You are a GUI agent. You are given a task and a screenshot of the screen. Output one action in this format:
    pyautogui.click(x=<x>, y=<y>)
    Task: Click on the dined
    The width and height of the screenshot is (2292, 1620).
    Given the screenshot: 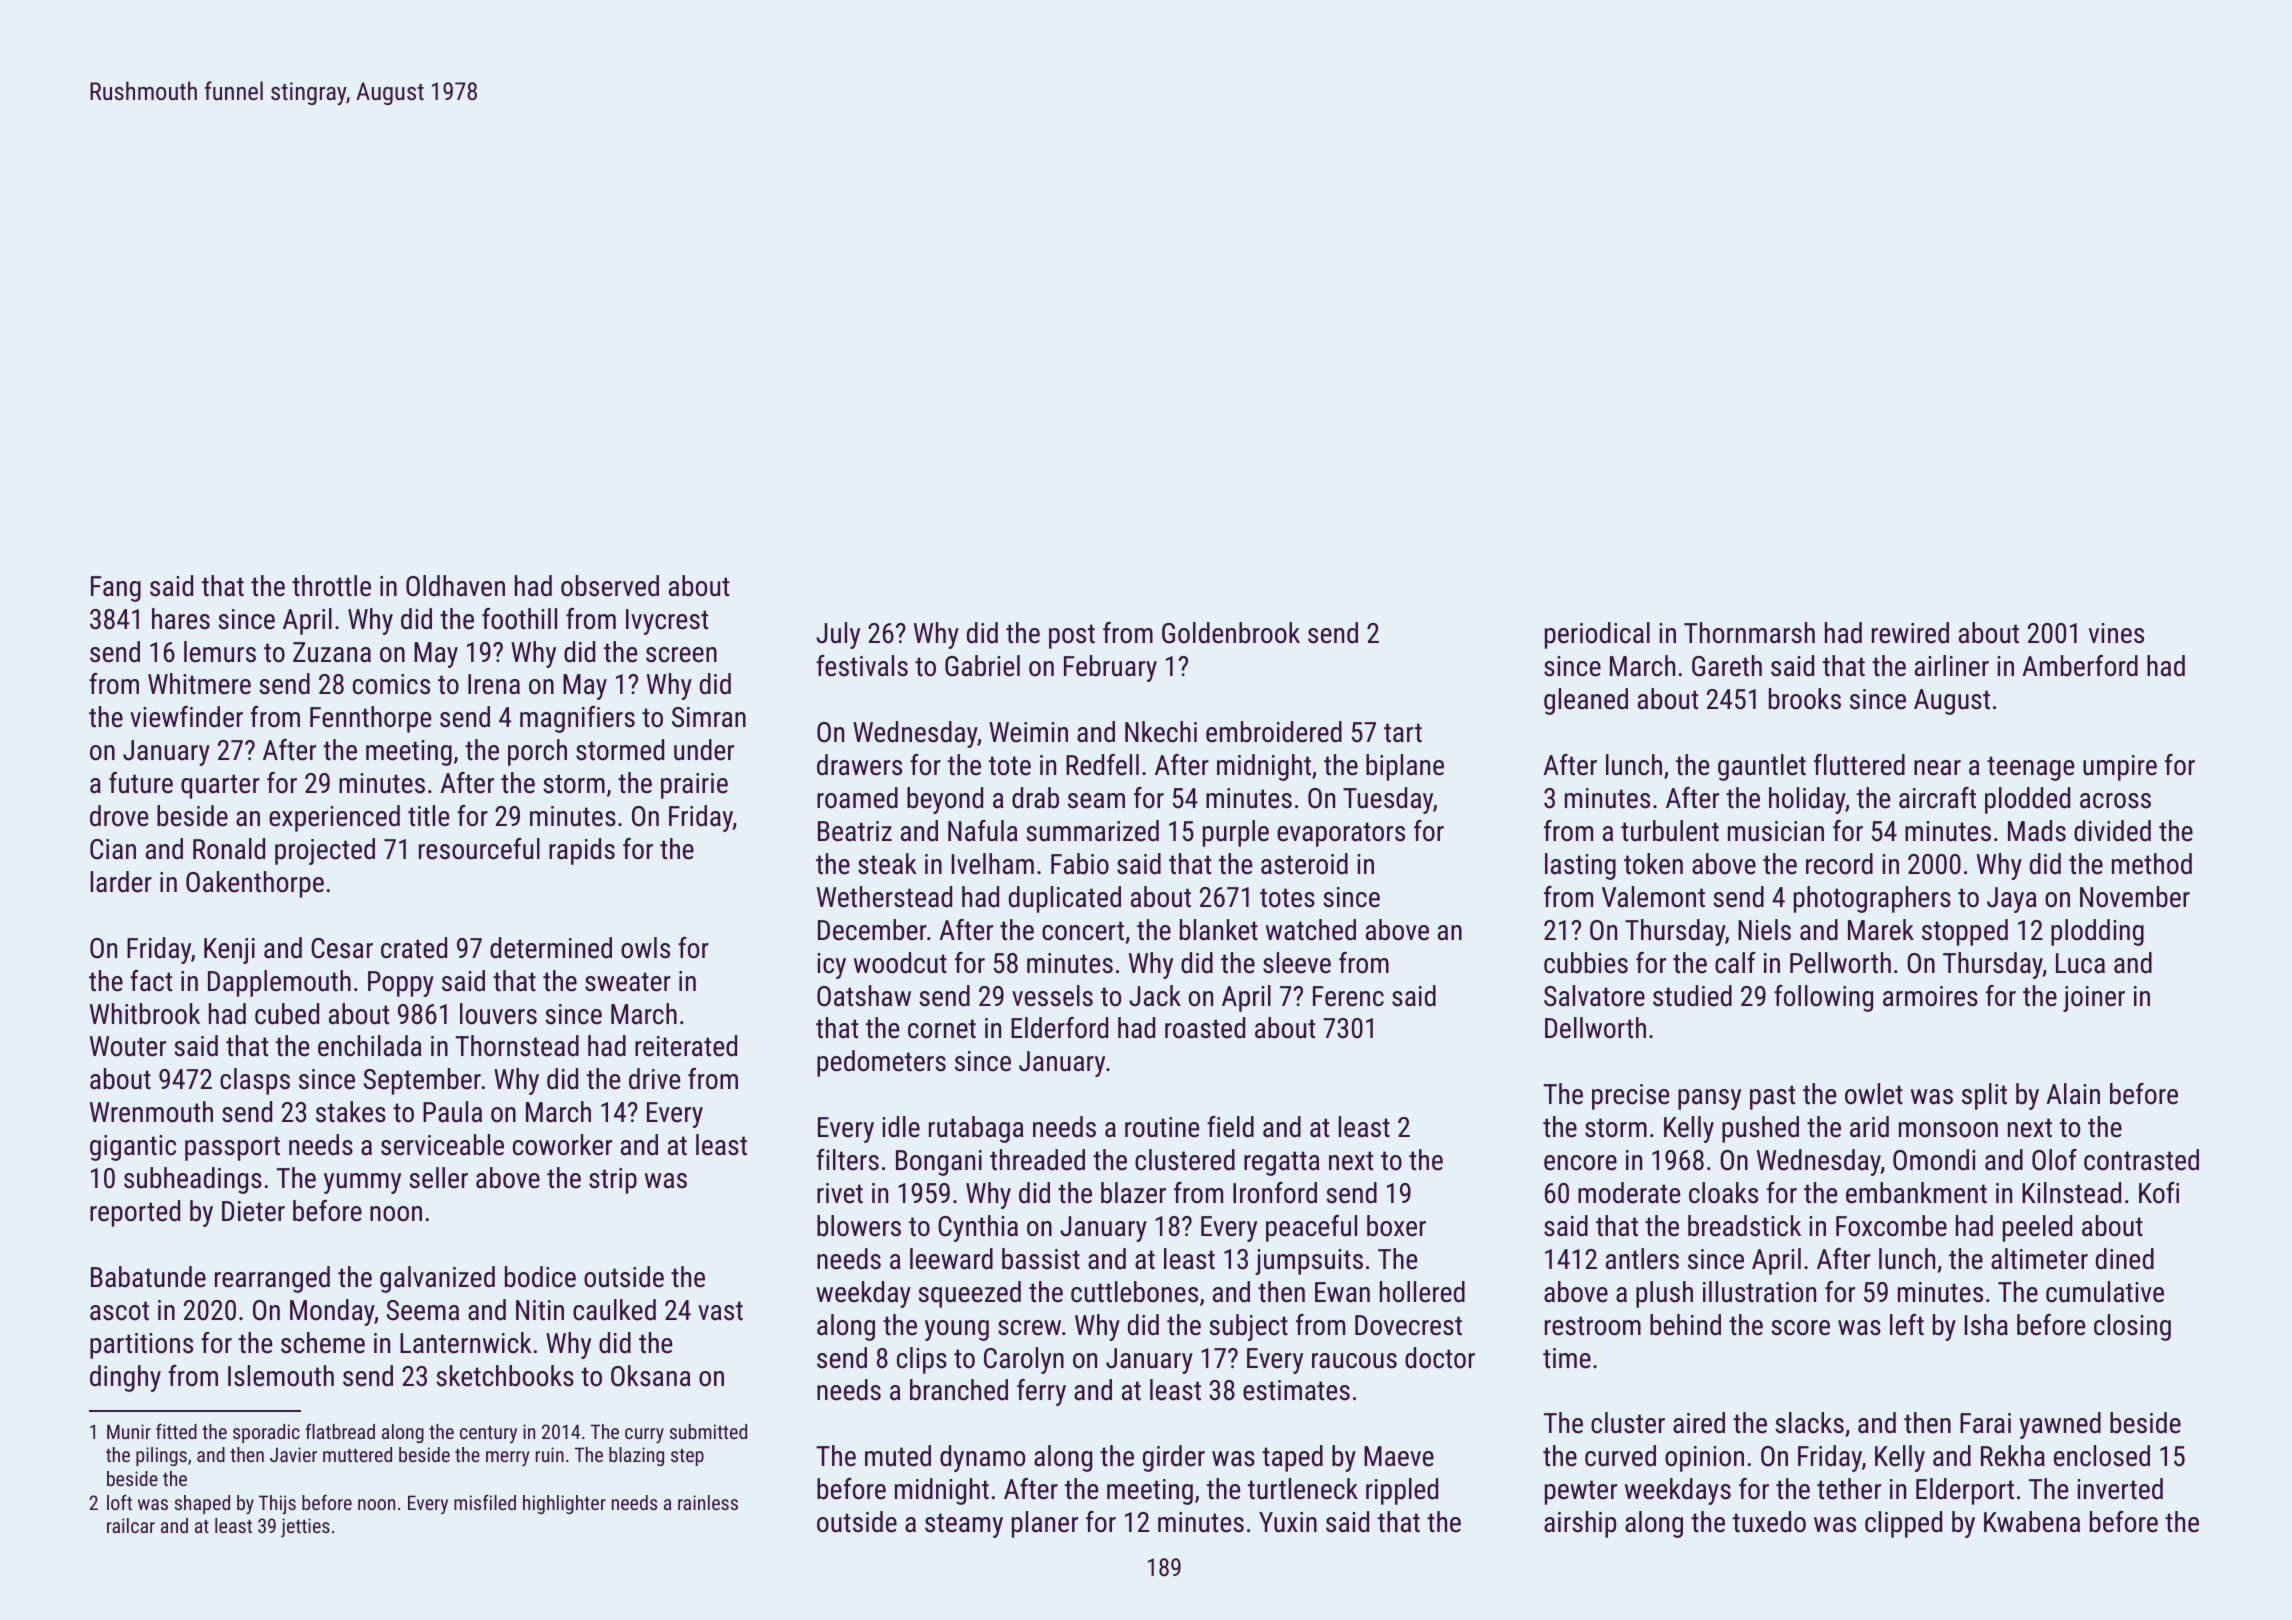 What is the action you would take?
    pyautogui.click(x=2125, y=1259)
